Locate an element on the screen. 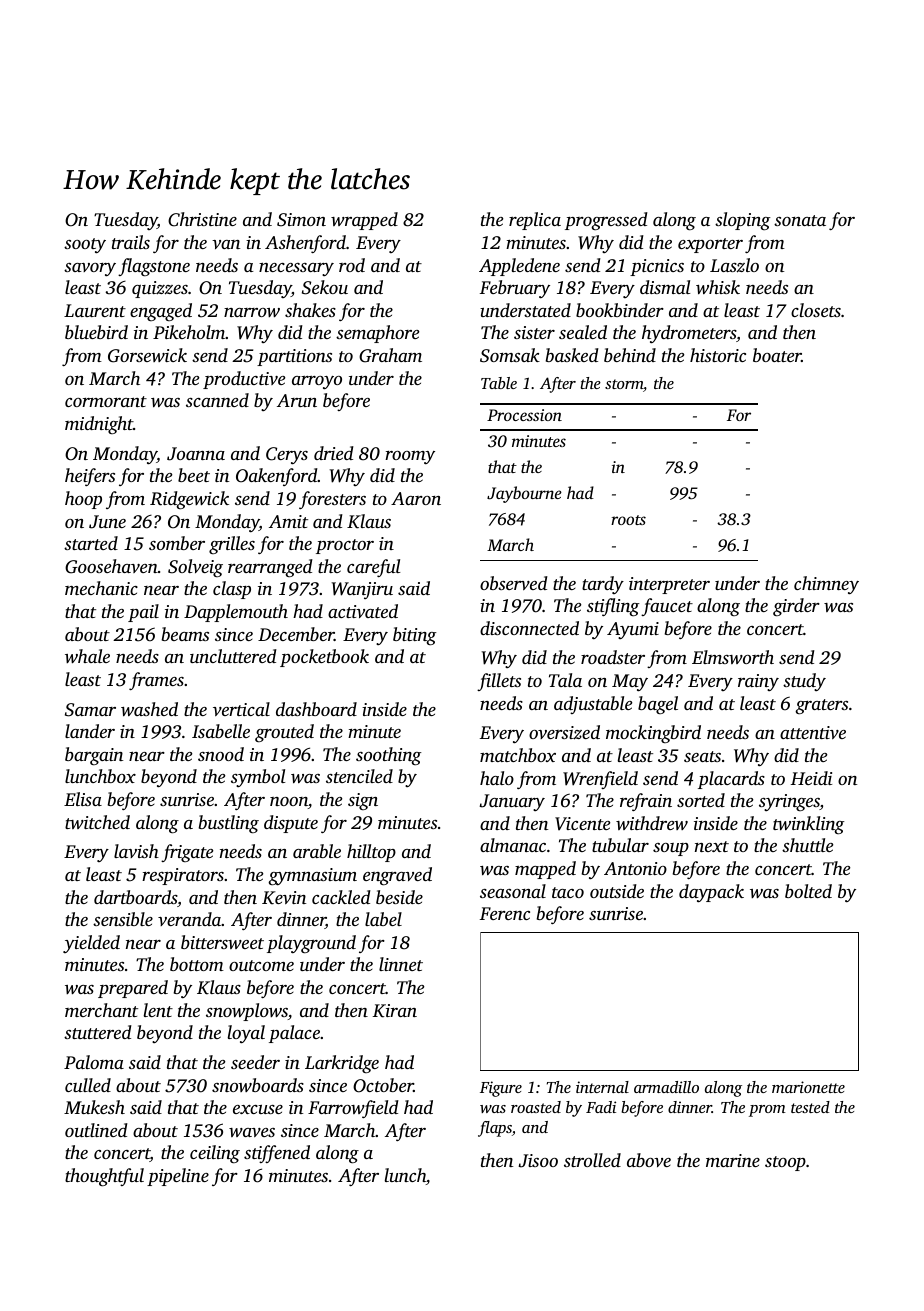 This screenshot has height=1311, width=924. van is located at coordinates (226, 244).
